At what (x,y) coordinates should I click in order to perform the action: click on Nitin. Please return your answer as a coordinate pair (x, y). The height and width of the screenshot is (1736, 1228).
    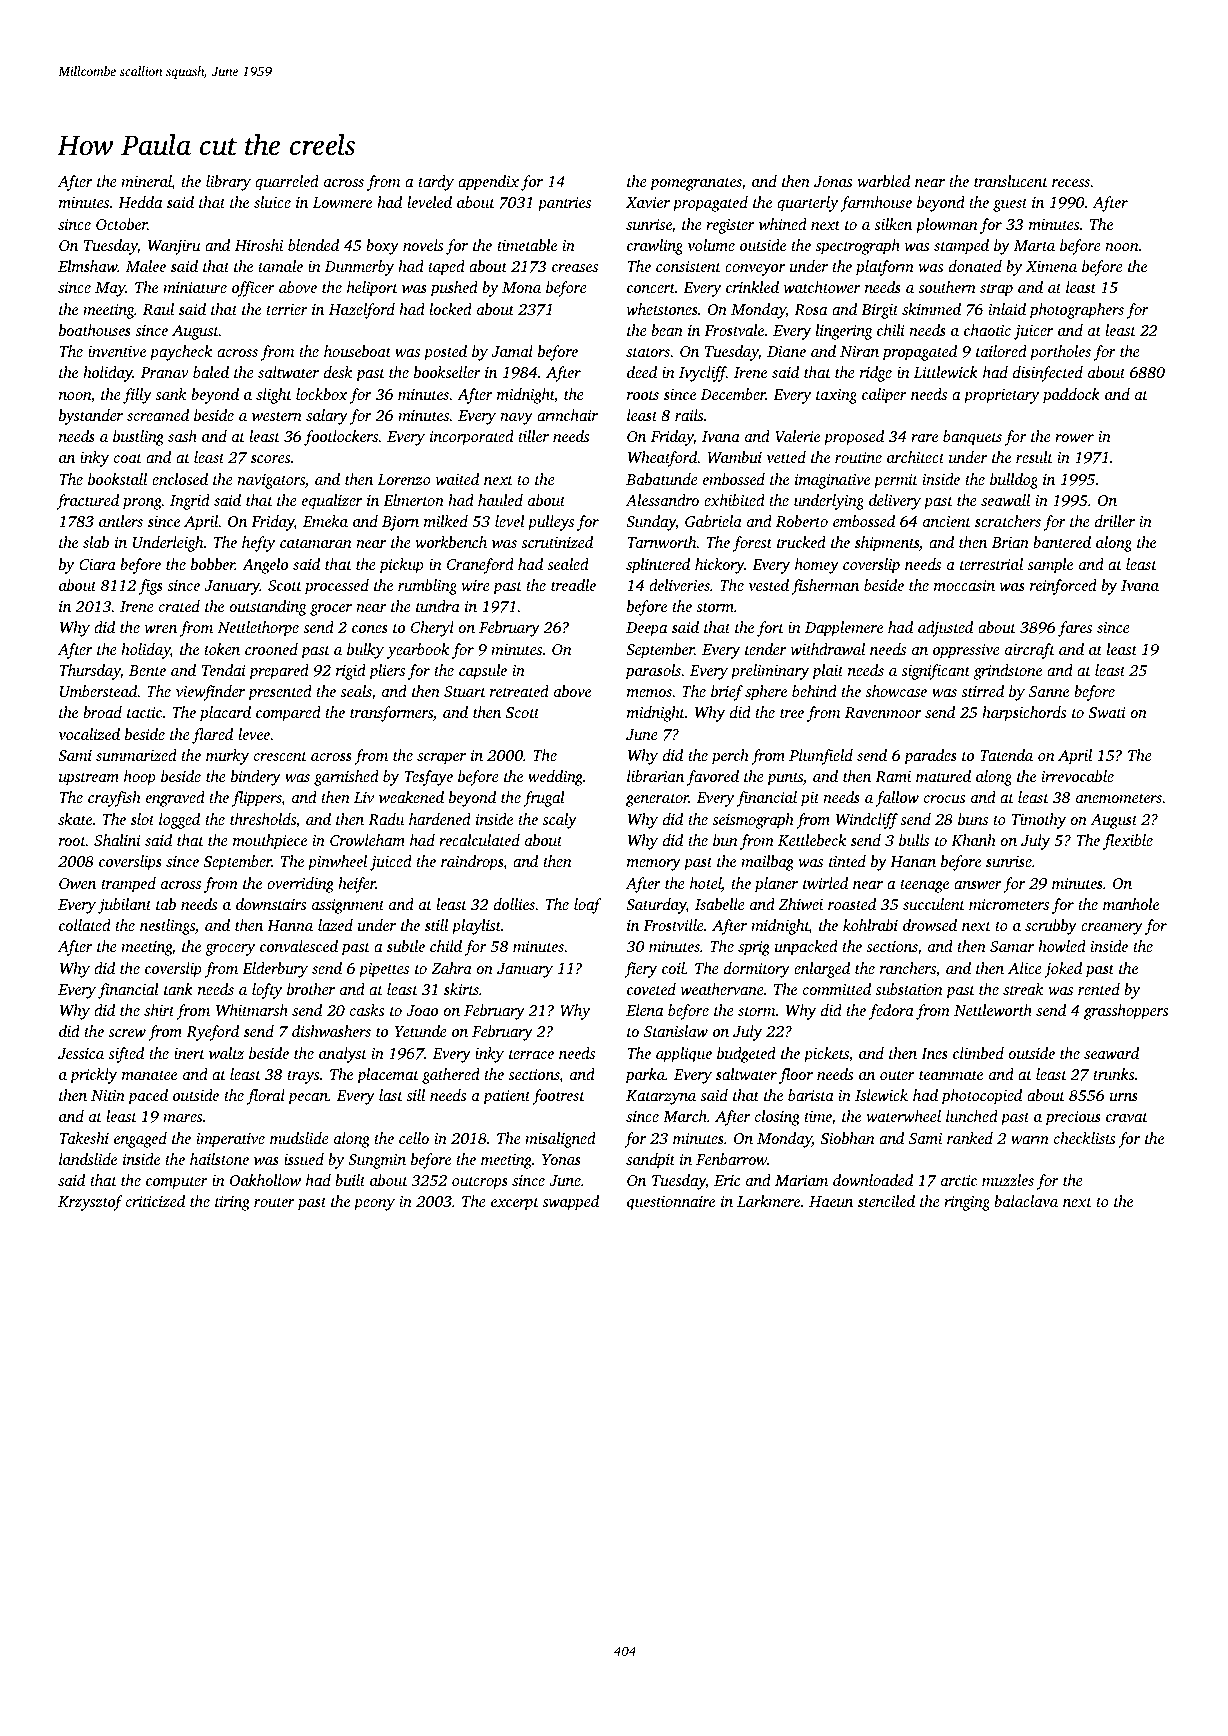
    Looking at the image, I should click on (108, 1095).
